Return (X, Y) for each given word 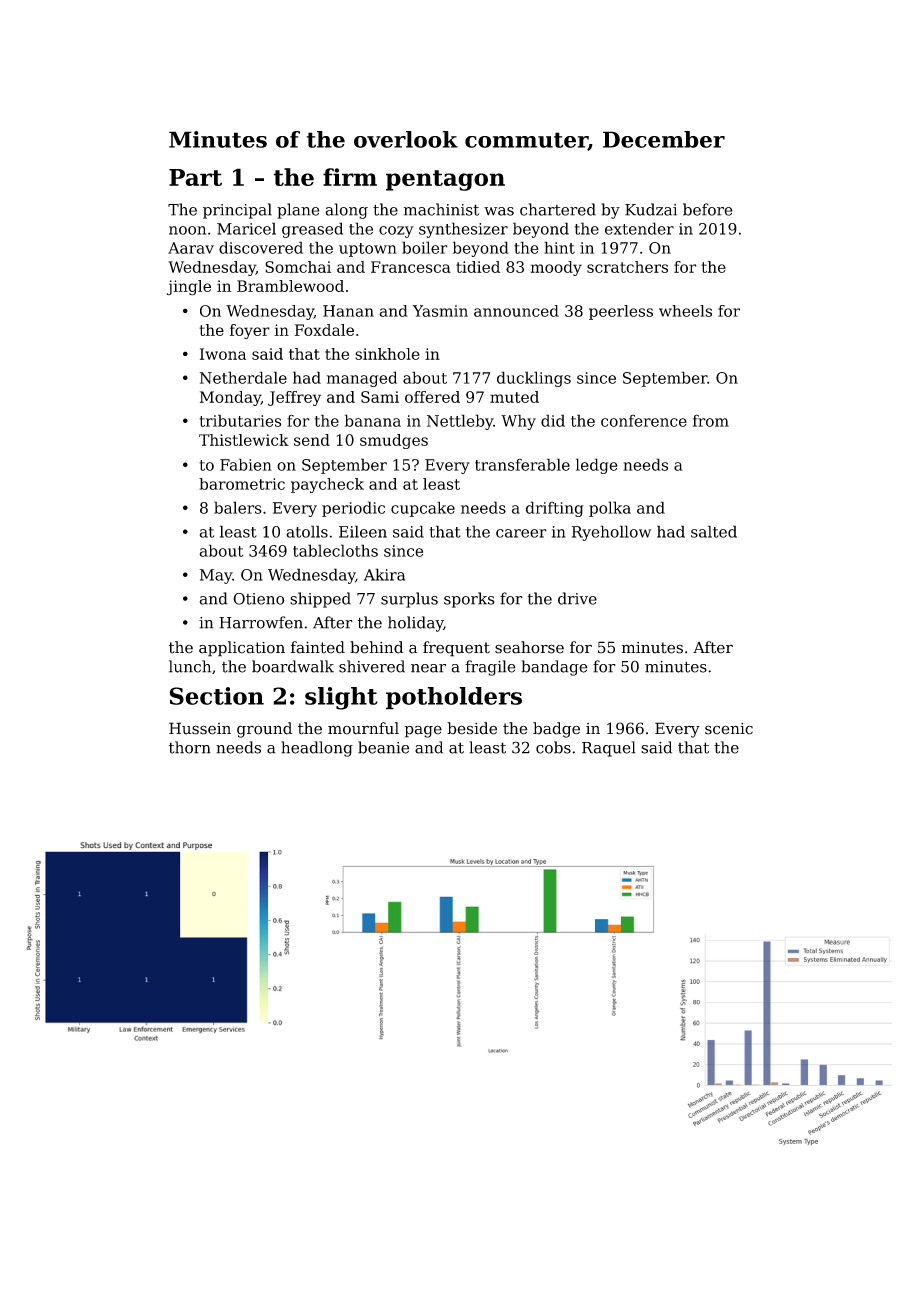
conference (644, 421)
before (708, 209)
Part (195, 177)
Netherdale (243, 377)
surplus (409, 600)
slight (341, 698)
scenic (729, 729)
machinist (441, 209)
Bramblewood (290, 286)
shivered (372, 666)
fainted (318, 647)
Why (518, 422)
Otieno (259, 599)
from (711, 420)
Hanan (348, 311)
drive (577, 598)
